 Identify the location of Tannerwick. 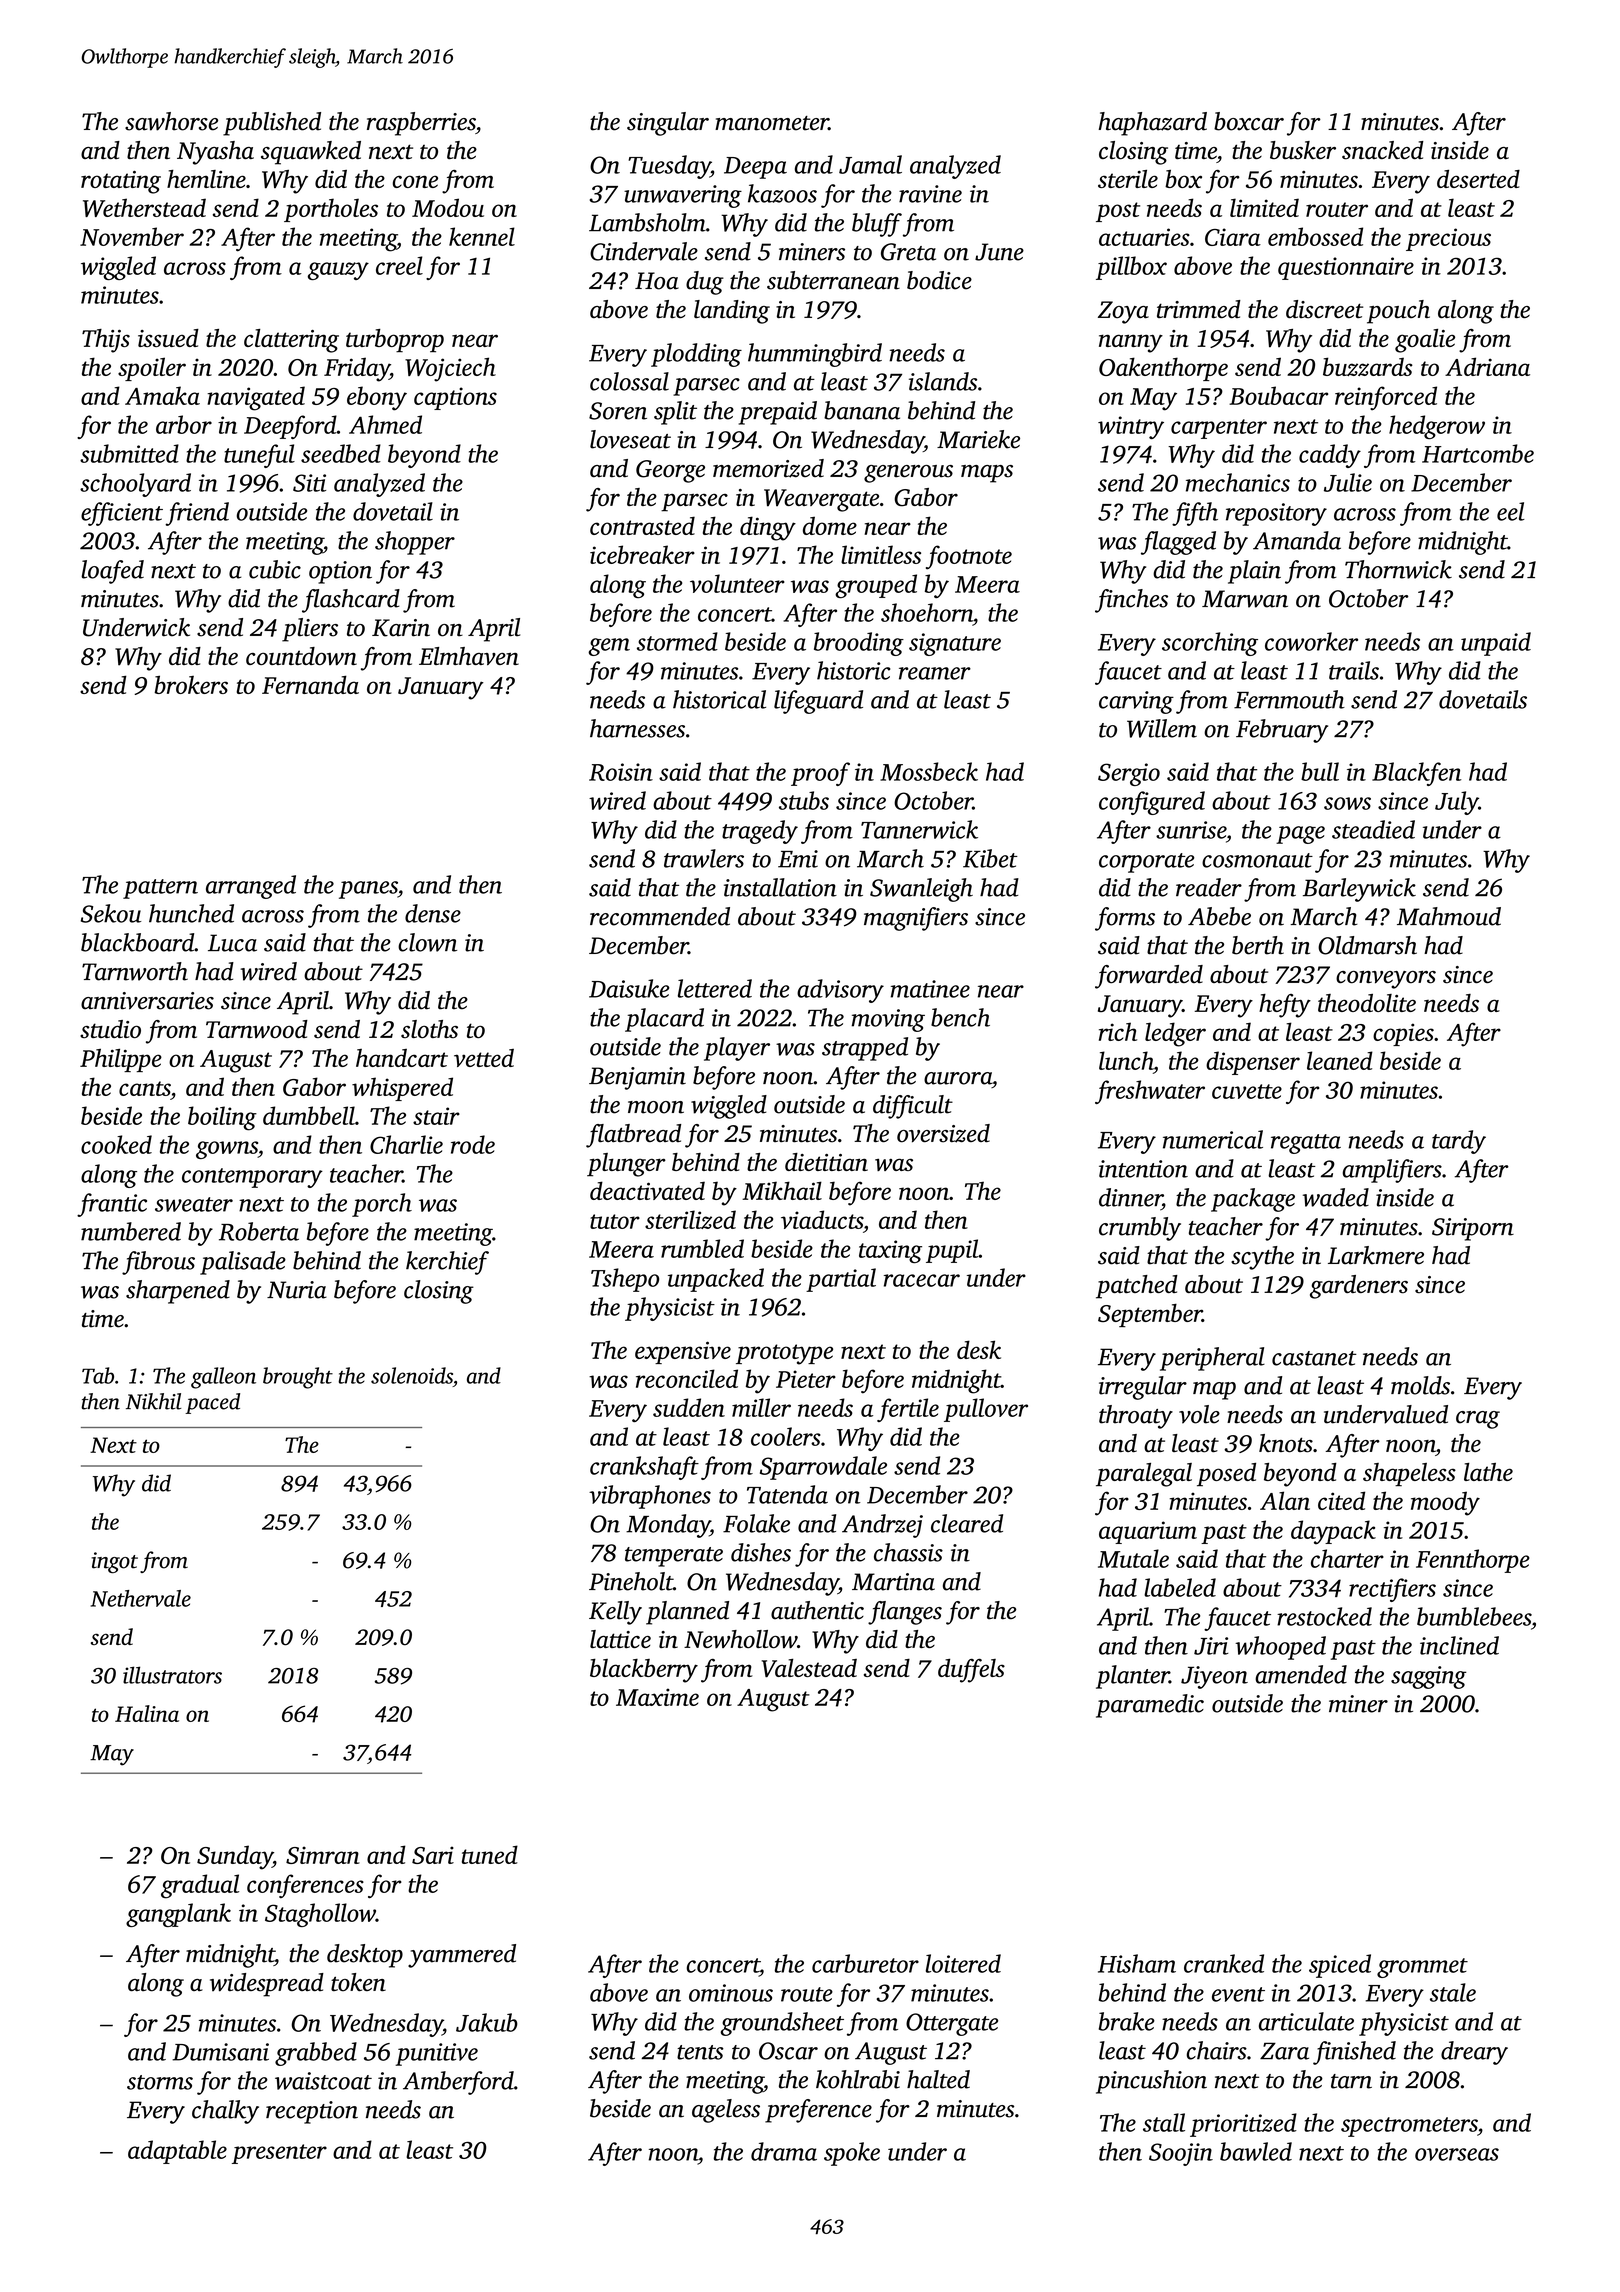
(919, 829).
